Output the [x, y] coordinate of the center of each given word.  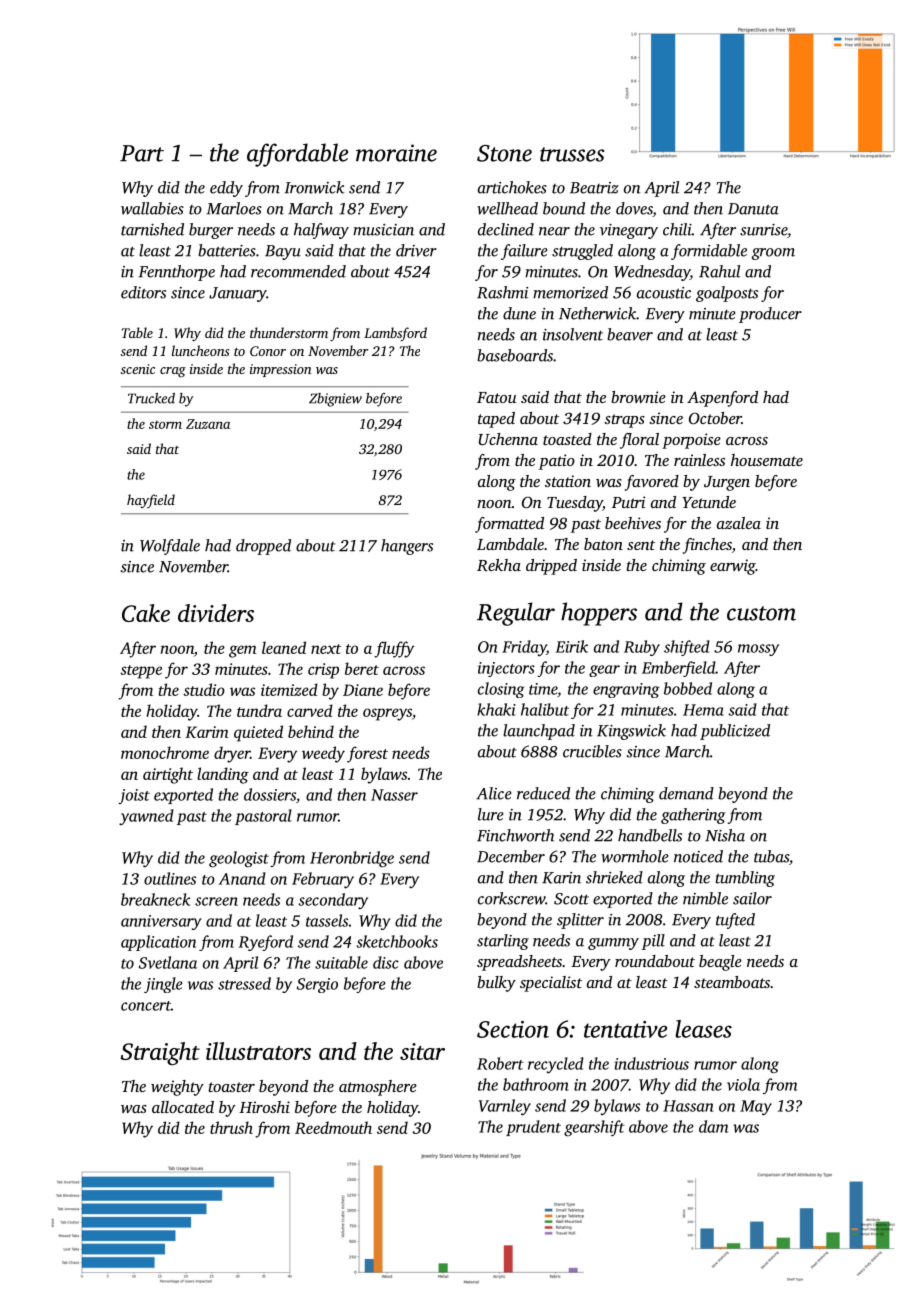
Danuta [753, 209]
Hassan [688, 1106]
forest [367, 754]
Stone [504, 153]
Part [142, 153]
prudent [533, 1128]
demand [686, 793]
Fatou [496, 397]
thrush [231, 1127]
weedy [323, 754]
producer [770, 315]
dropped [263, 547]
